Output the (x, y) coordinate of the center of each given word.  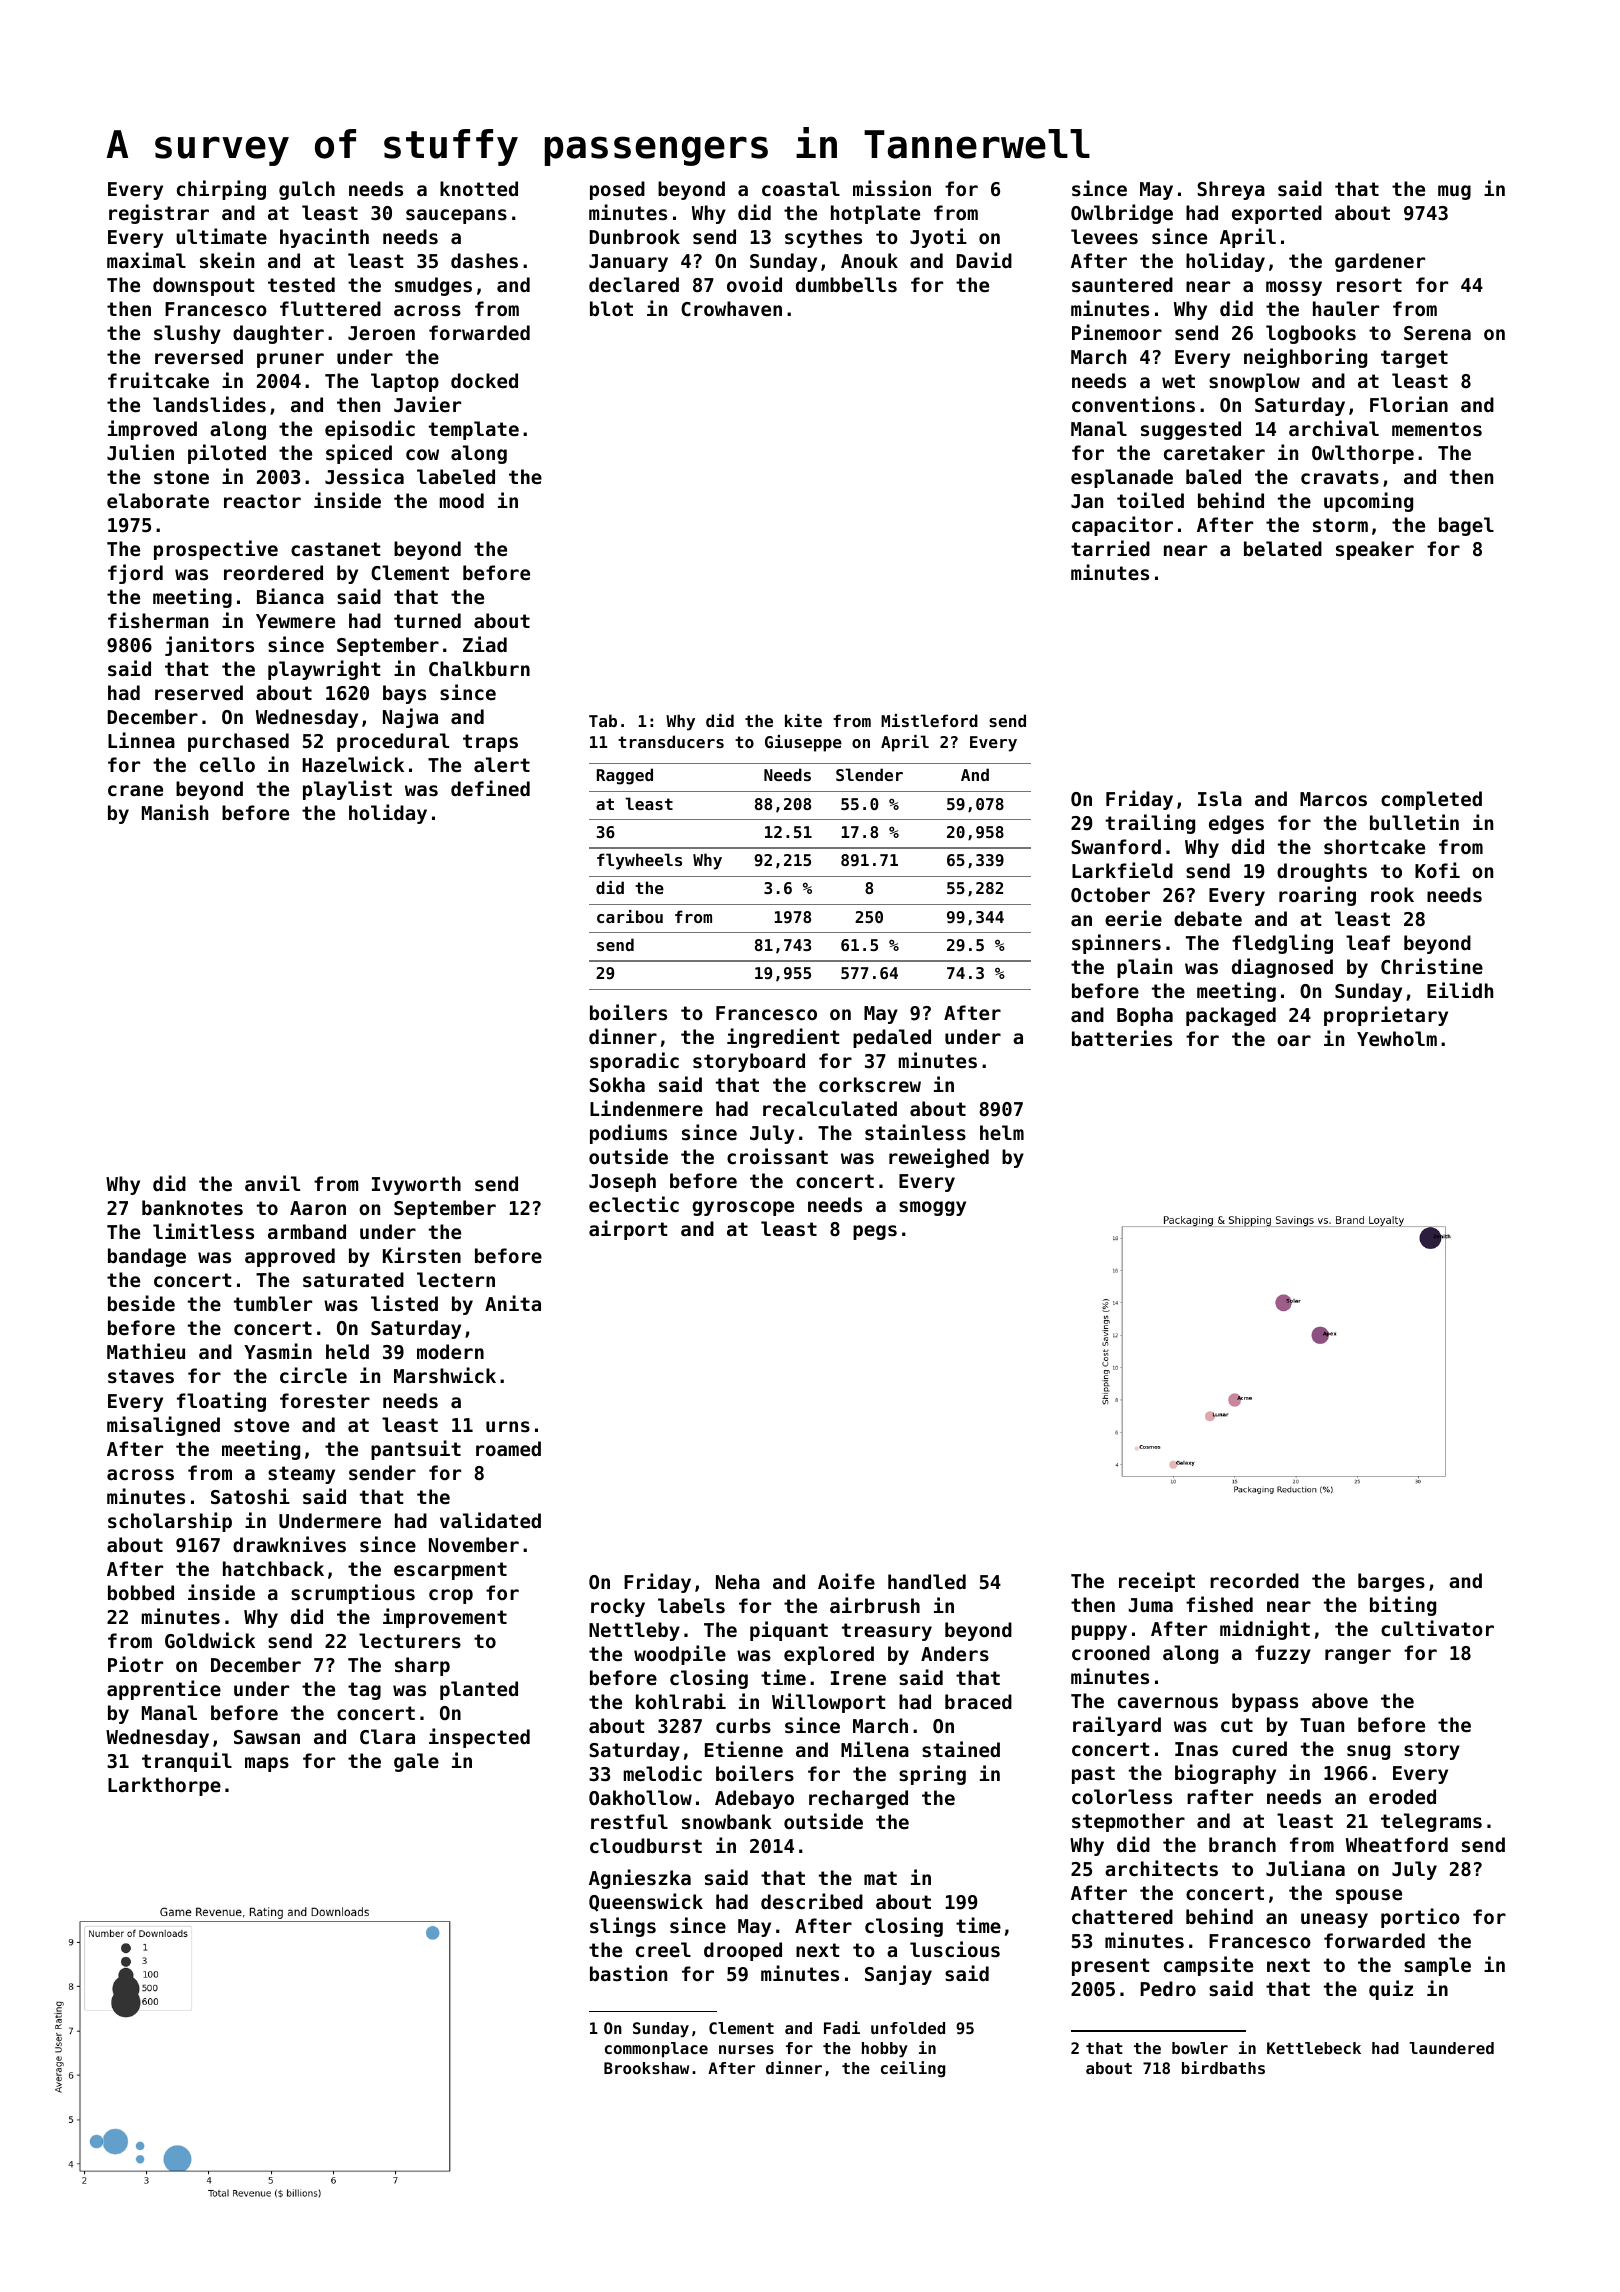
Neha (738, 1581)
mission (892, 188)
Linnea (141, 740)
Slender (869, 774)
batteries (1122, 1038)
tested (301, 284)
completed (1431, 800)
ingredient (783, 1038)
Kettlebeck (1314, 2048)
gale (416, 1762)
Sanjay (898, 1975)
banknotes (192, 1208)
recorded (1254, 1580)
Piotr (135, 1664)
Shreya (1231, 190)
